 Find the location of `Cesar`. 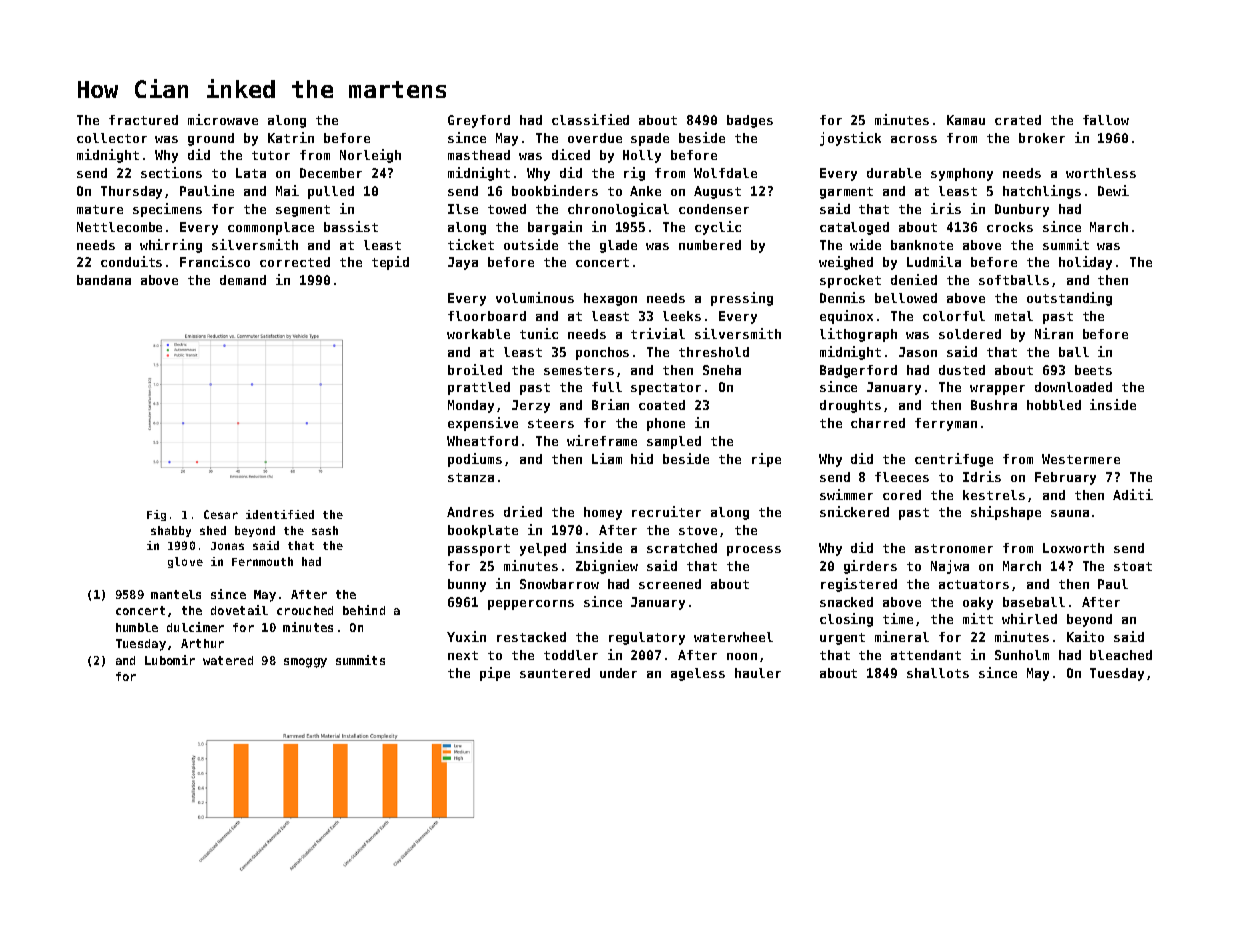

Cesar is located at coordinates (221, 514).
